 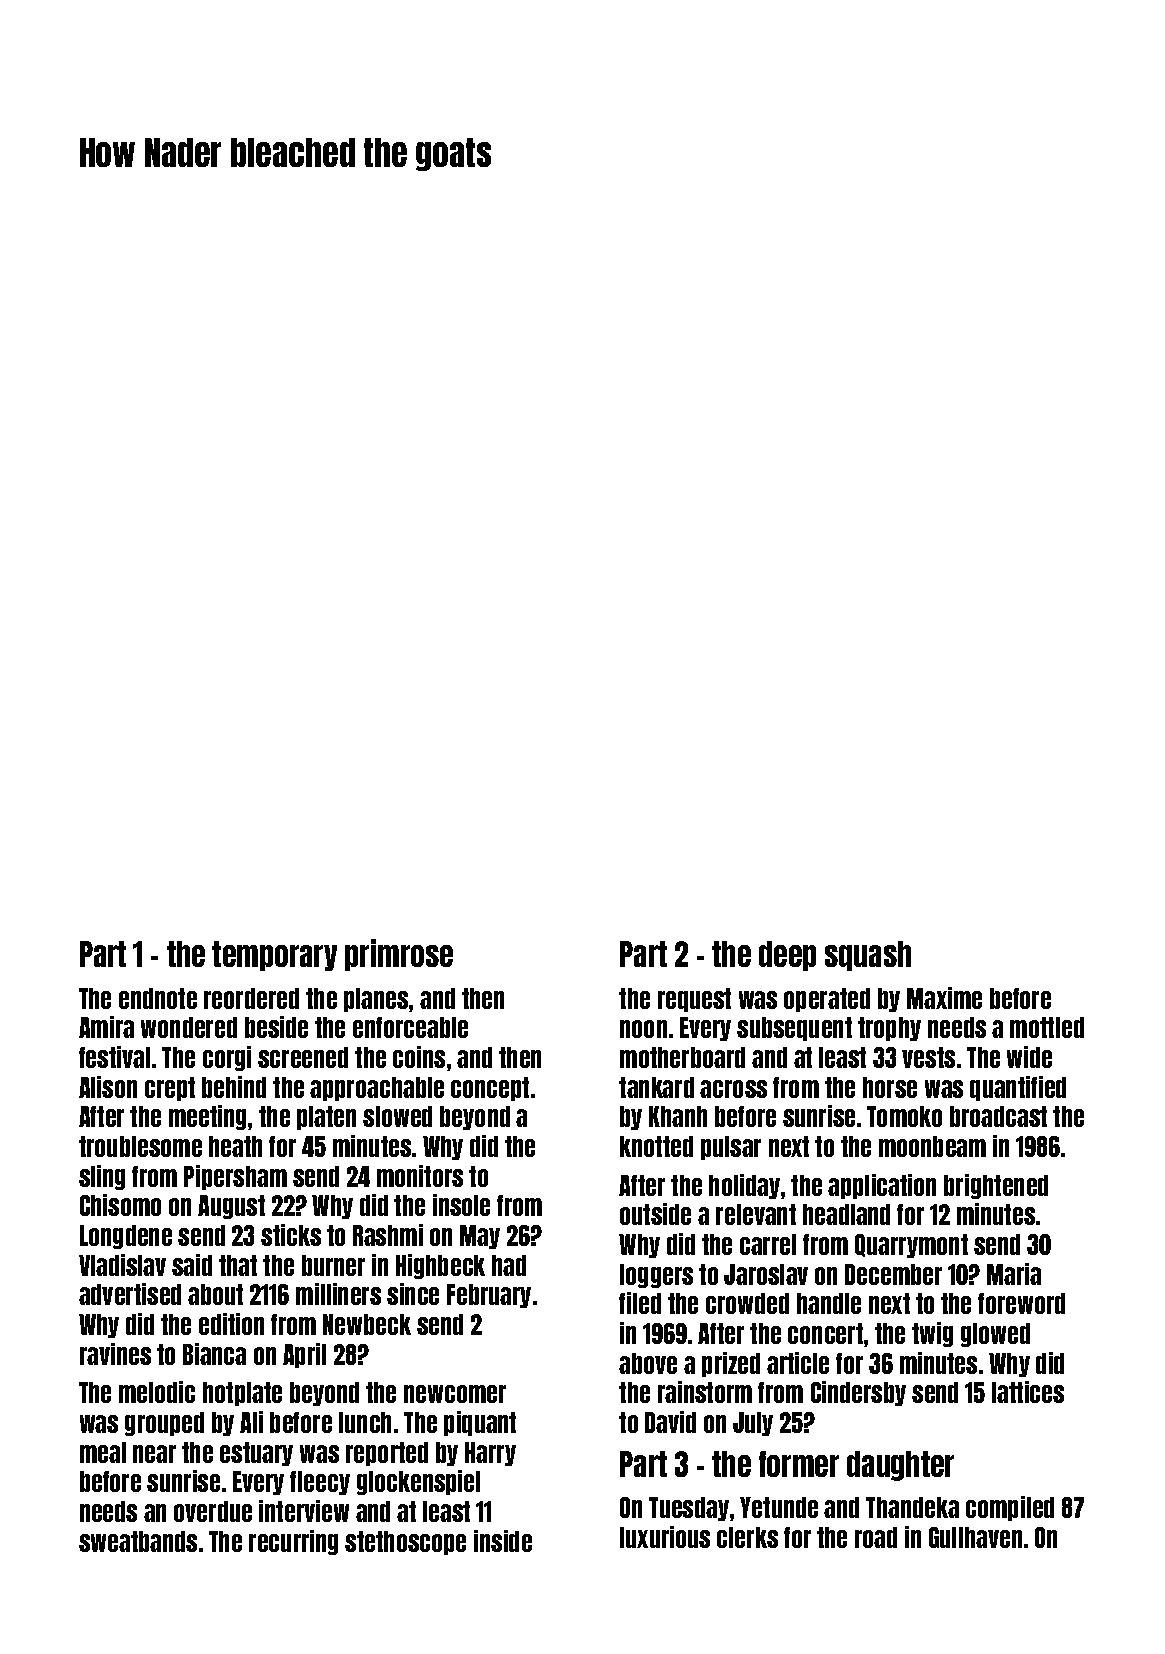 What do you see at coordinates (320, 1483) in the screenshot?
I see `fleecy` at bounding box center [320, 1483].
